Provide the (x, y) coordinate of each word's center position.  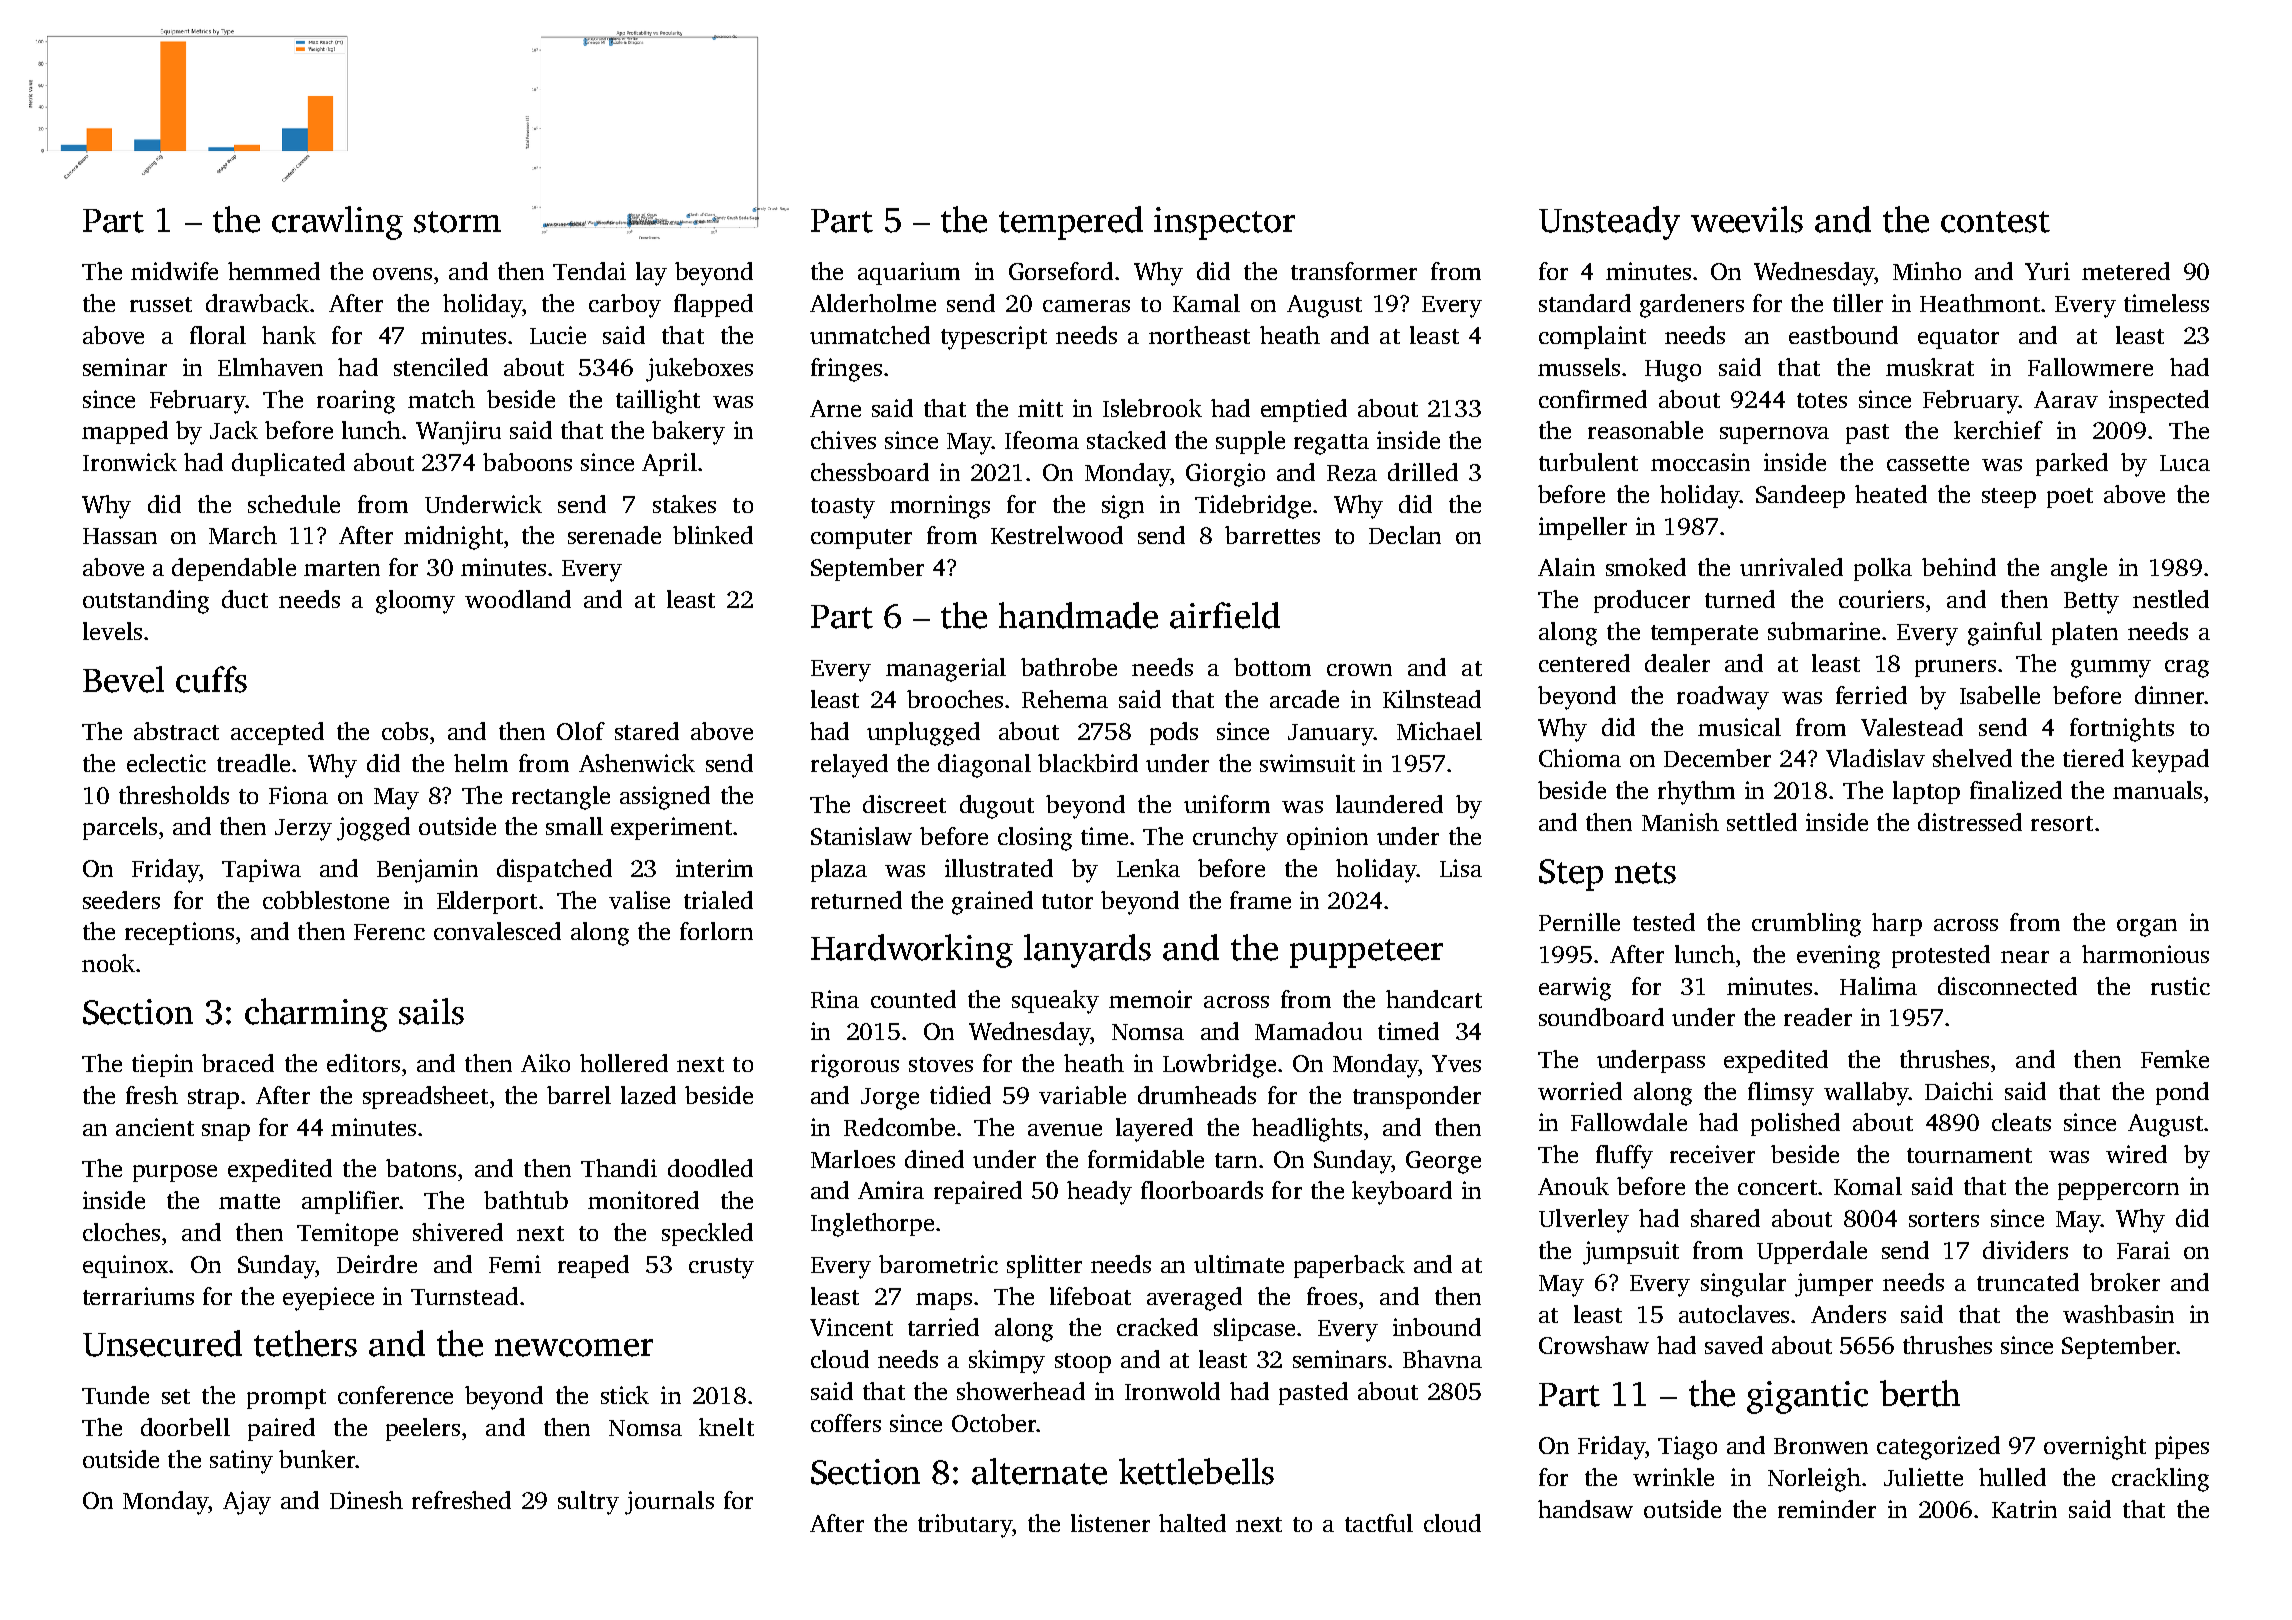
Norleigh (1814, 1480)
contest (1995, 222)
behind (1959, 567)
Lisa (1461, 868)
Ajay (247, 1503)
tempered (1071, 223)
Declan (1405, 535)
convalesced (497, 931)
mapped (125, 432)
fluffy (1624, 1157)
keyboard (1402, 1193)
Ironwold (1172, 1391)
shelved (1972, 758)
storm (457, 222)
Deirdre (377, 1264)
